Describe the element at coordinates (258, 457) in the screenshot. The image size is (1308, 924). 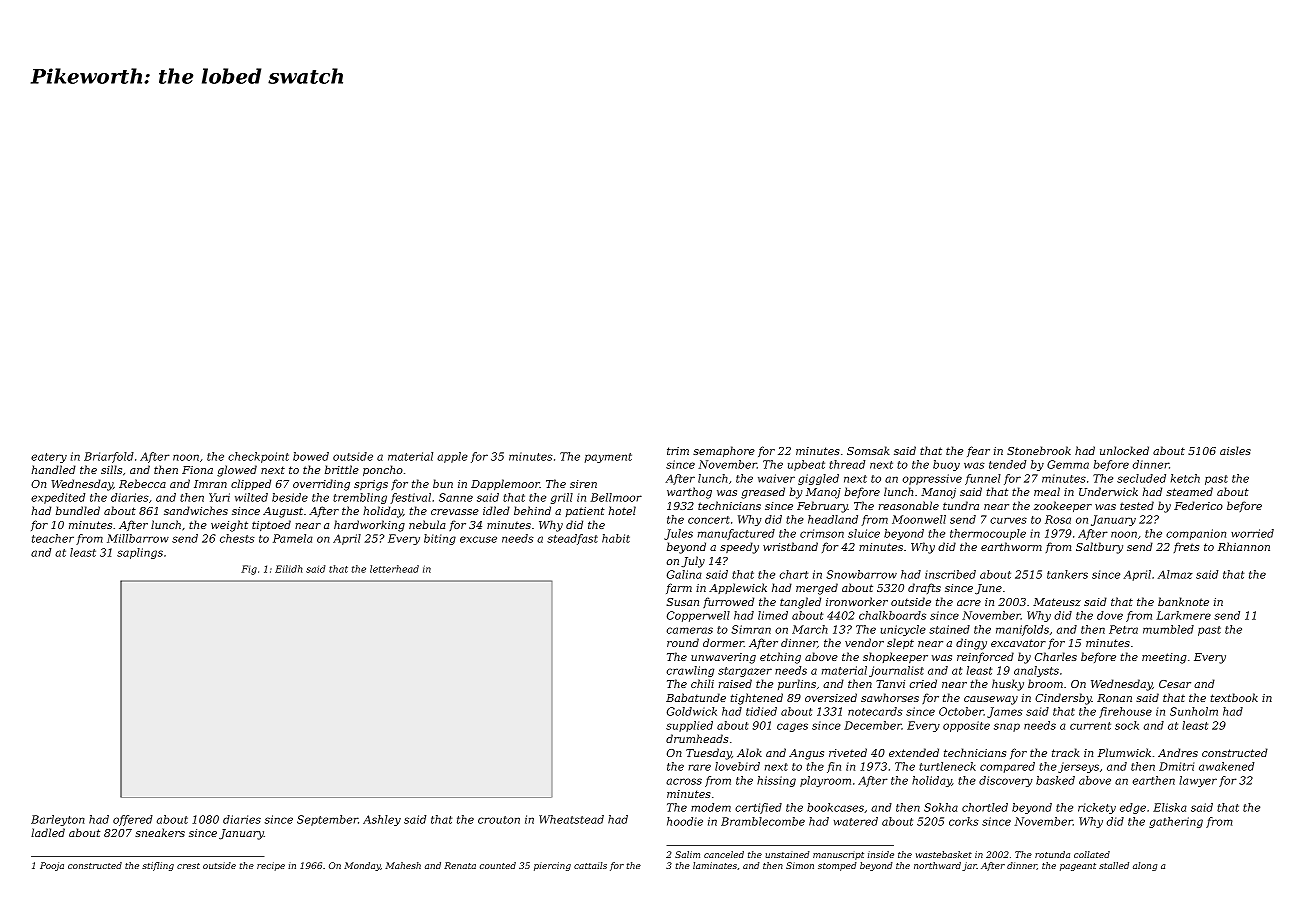
I see `checkpoint` at that location.
